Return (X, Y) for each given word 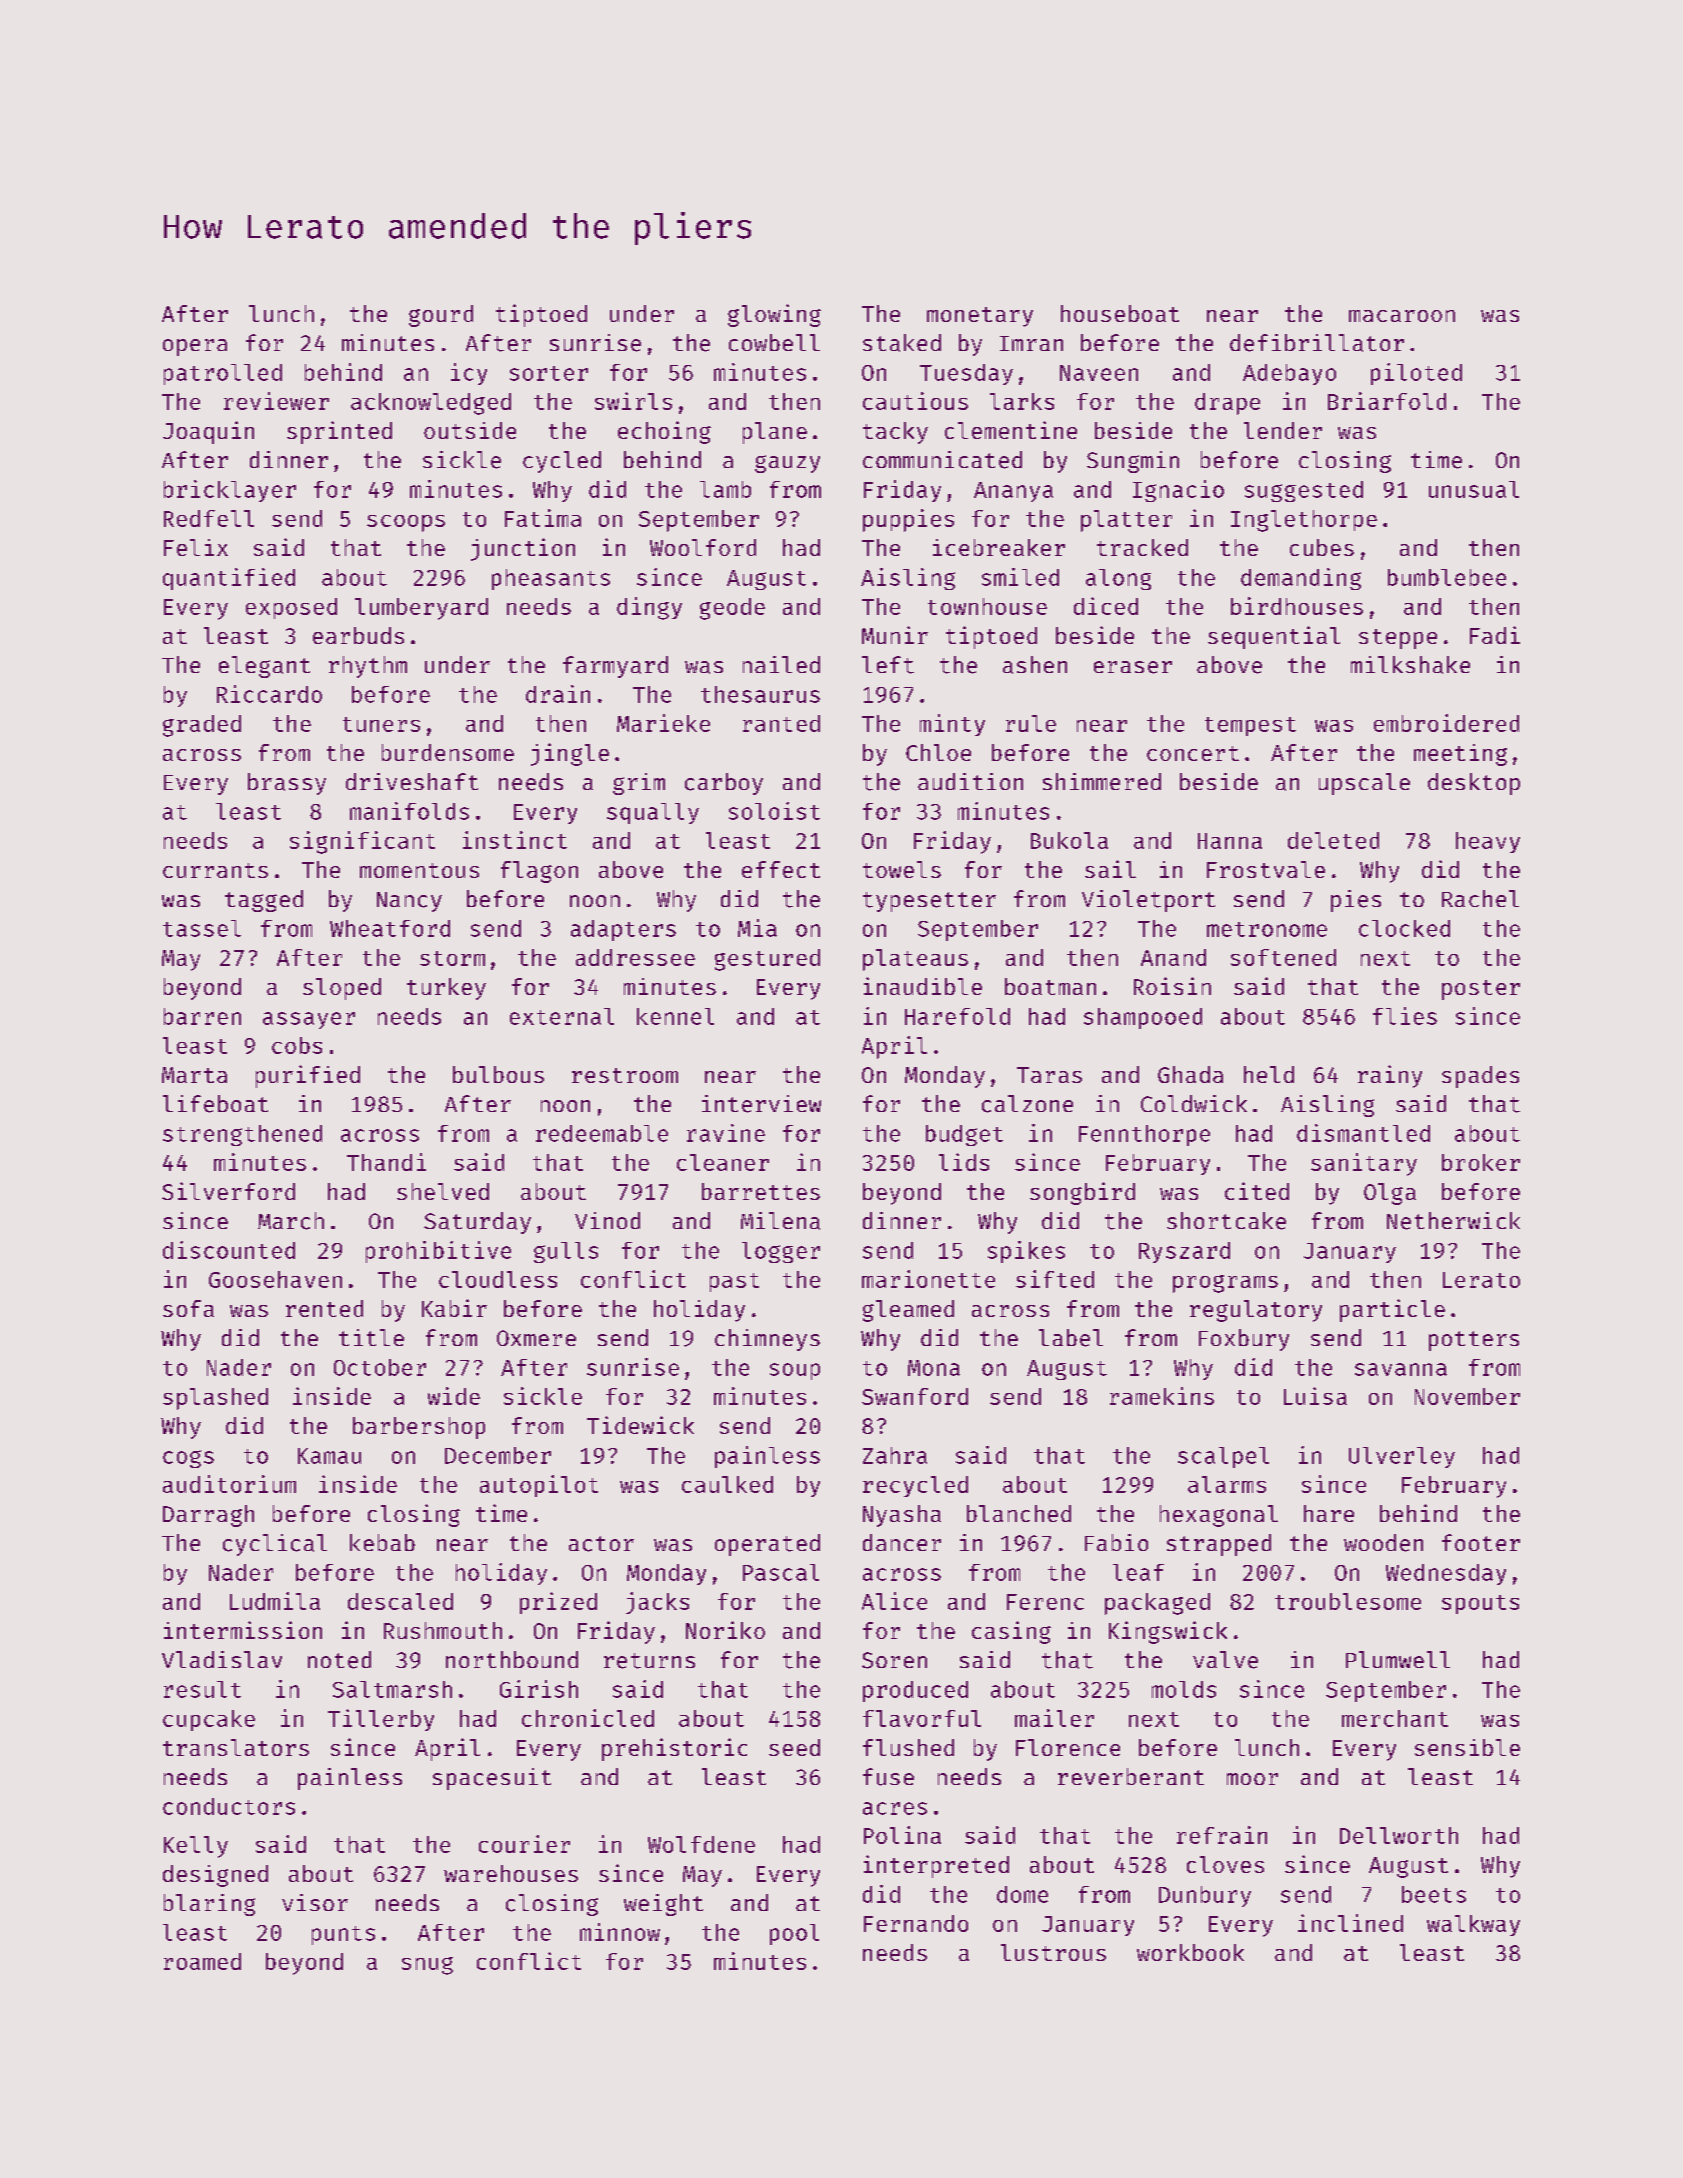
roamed (202, 1961)
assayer (309, 1020)
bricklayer (230, 491)
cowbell (774, 342)
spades (1480, 1077)
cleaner (723, 1162)
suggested (1304, 491)
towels (902, 869)
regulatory (1256, 1311)
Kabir (454, 1308)
